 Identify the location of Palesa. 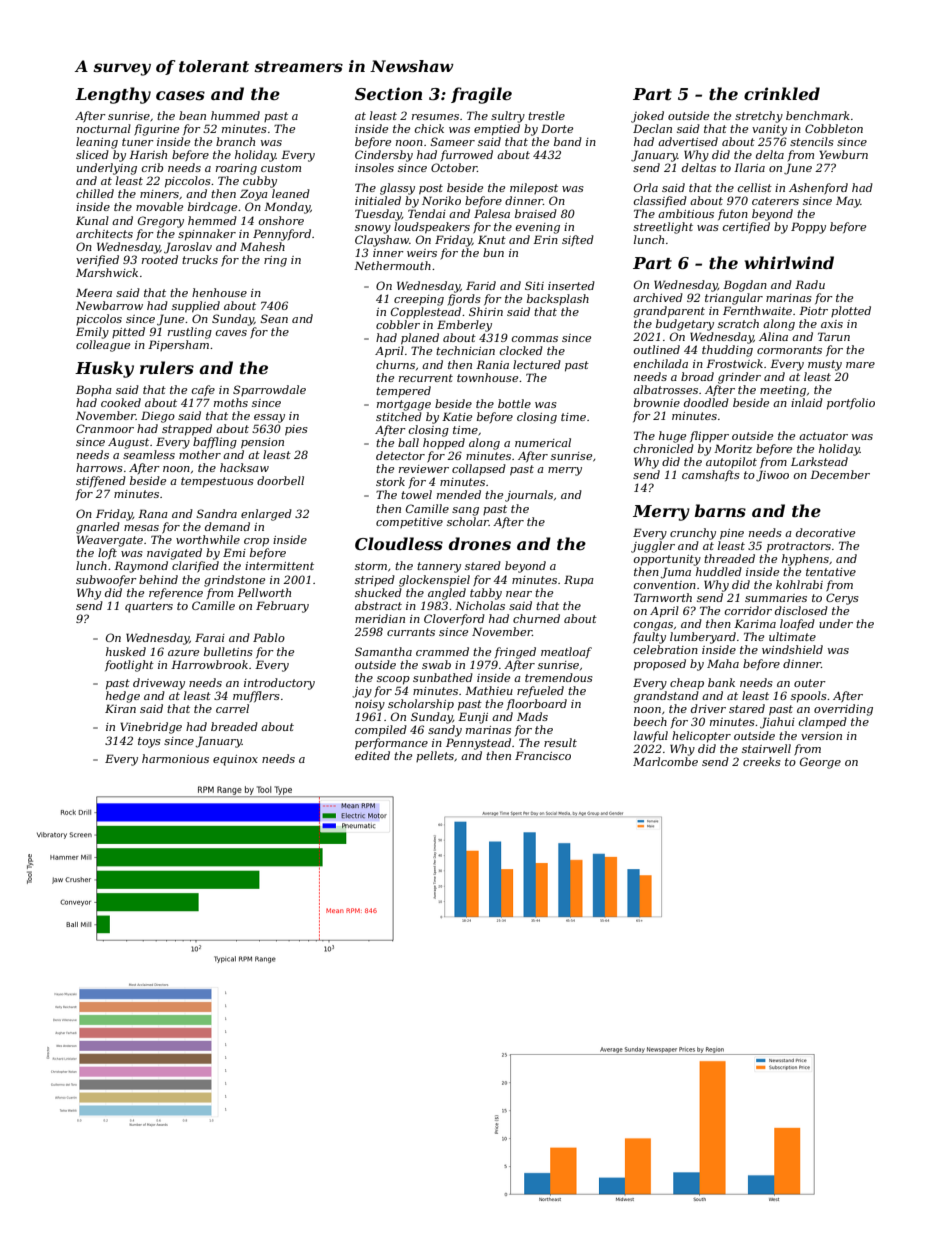
(492, 213).
